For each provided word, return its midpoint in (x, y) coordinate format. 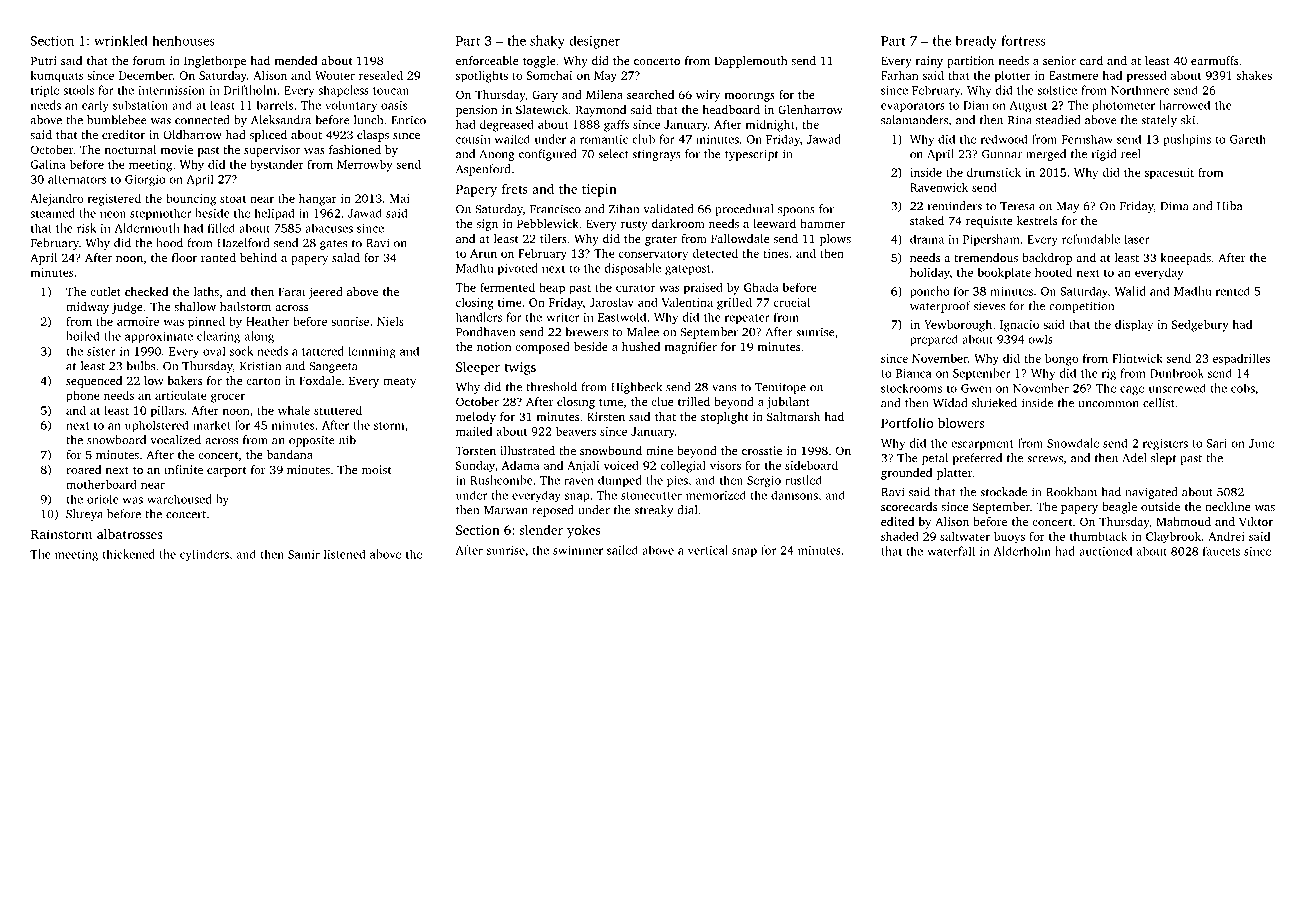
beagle (1119, 508)
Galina (48, 164)
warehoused (179, 499)
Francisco (555, 209)
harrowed (1184, 105)
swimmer (578, 550)
